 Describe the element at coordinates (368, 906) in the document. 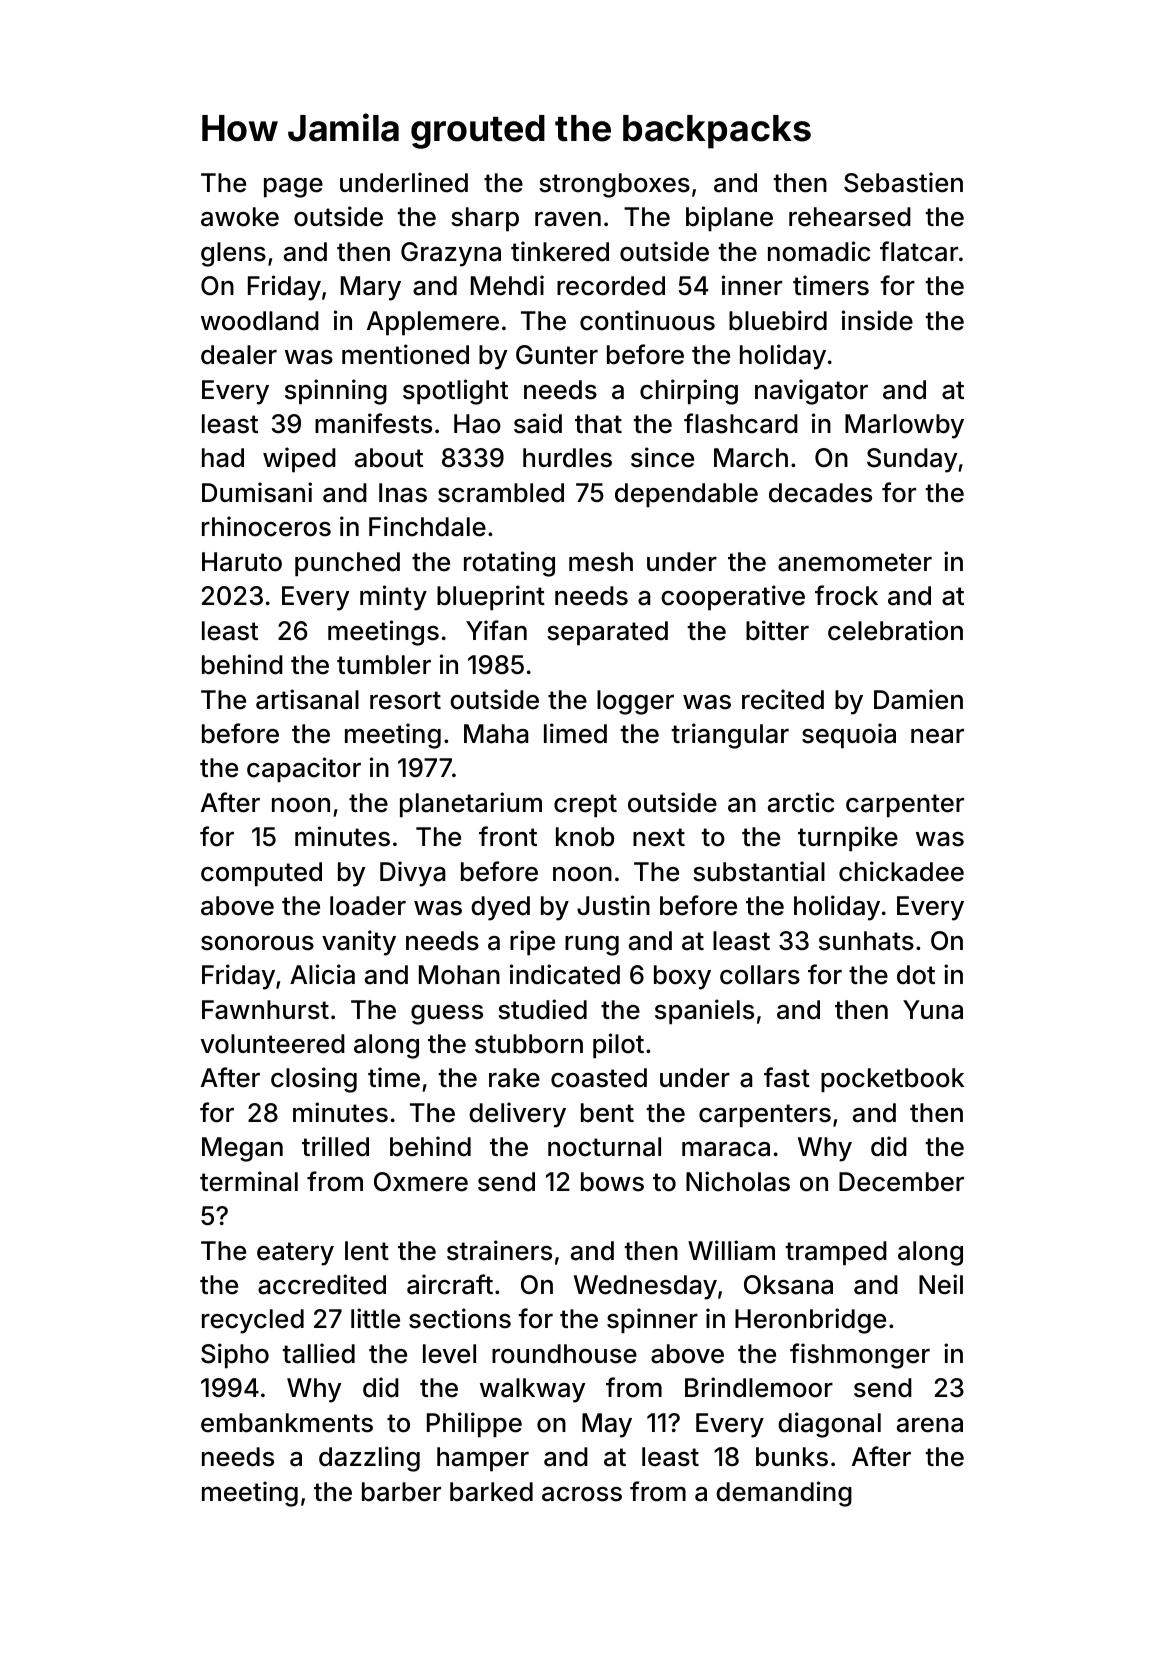

I see `loader` at that location.
